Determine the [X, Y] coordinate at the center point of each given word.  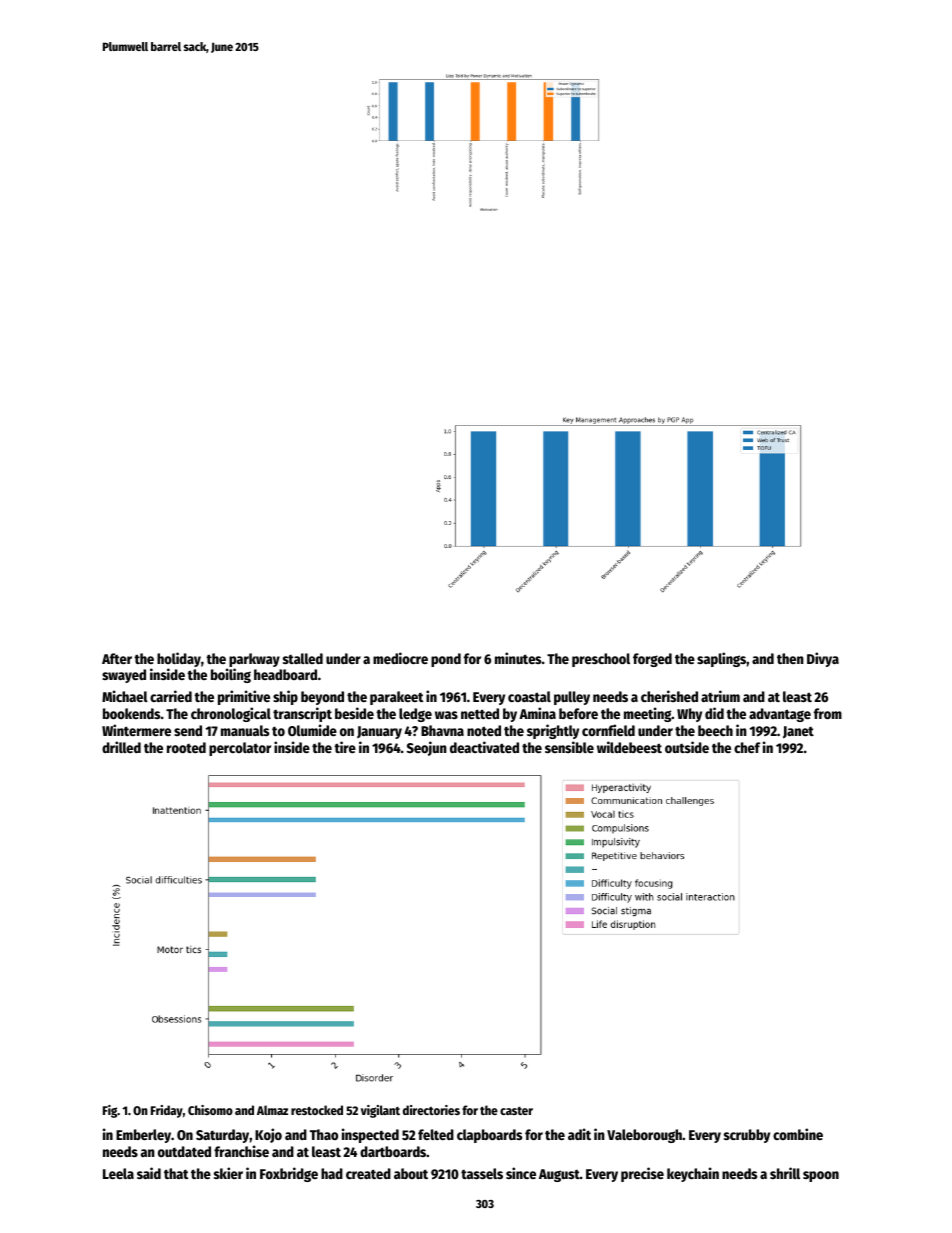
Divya [823, 659]
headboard [285, 674]
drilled [121, 747]
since [521, 1173]
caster [516, 1111]
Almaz [272, 1110]
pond [446, 660]
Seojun [427, 748]
